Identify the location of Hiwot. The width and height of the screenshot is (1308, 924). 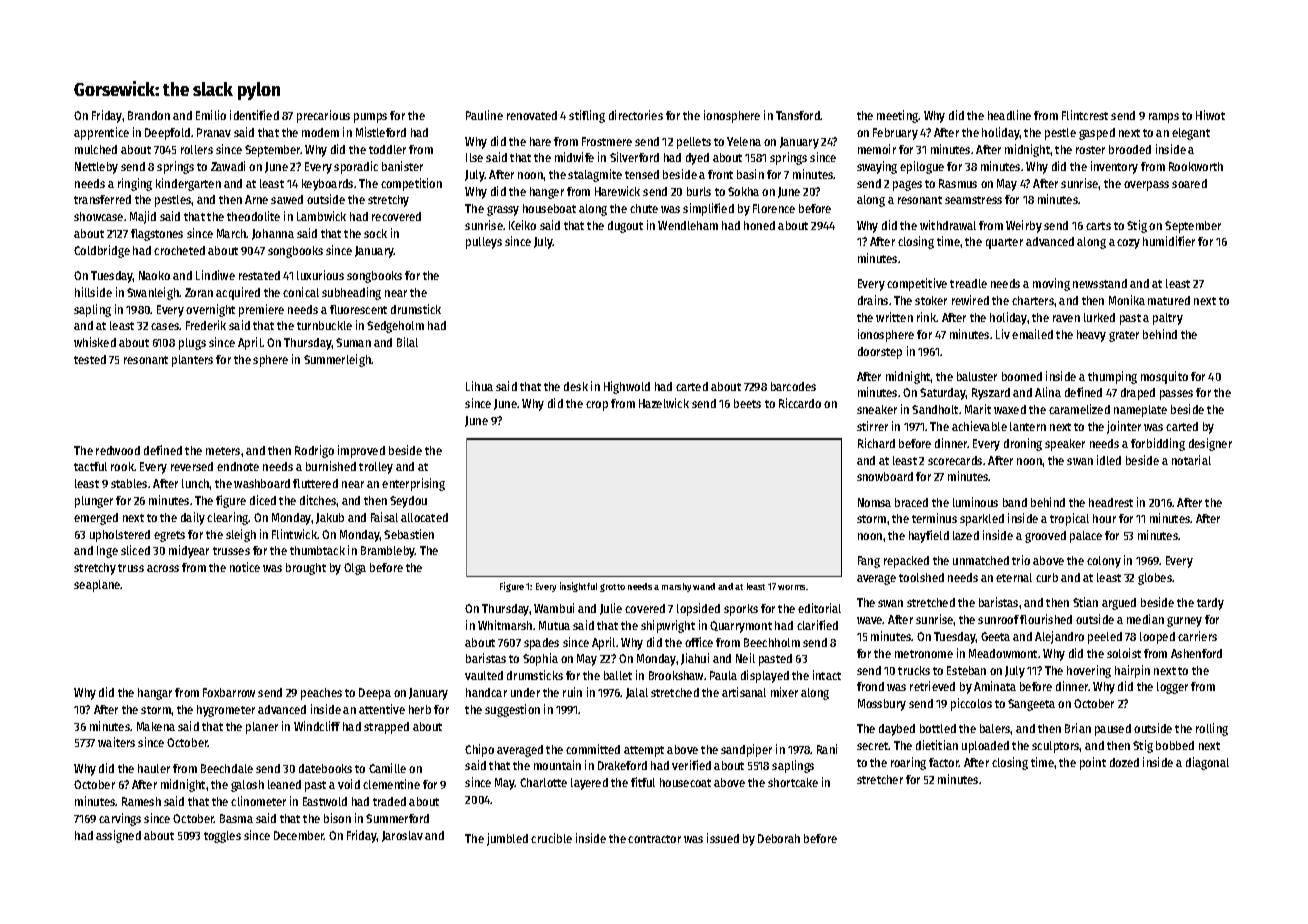
(1210, 115).
